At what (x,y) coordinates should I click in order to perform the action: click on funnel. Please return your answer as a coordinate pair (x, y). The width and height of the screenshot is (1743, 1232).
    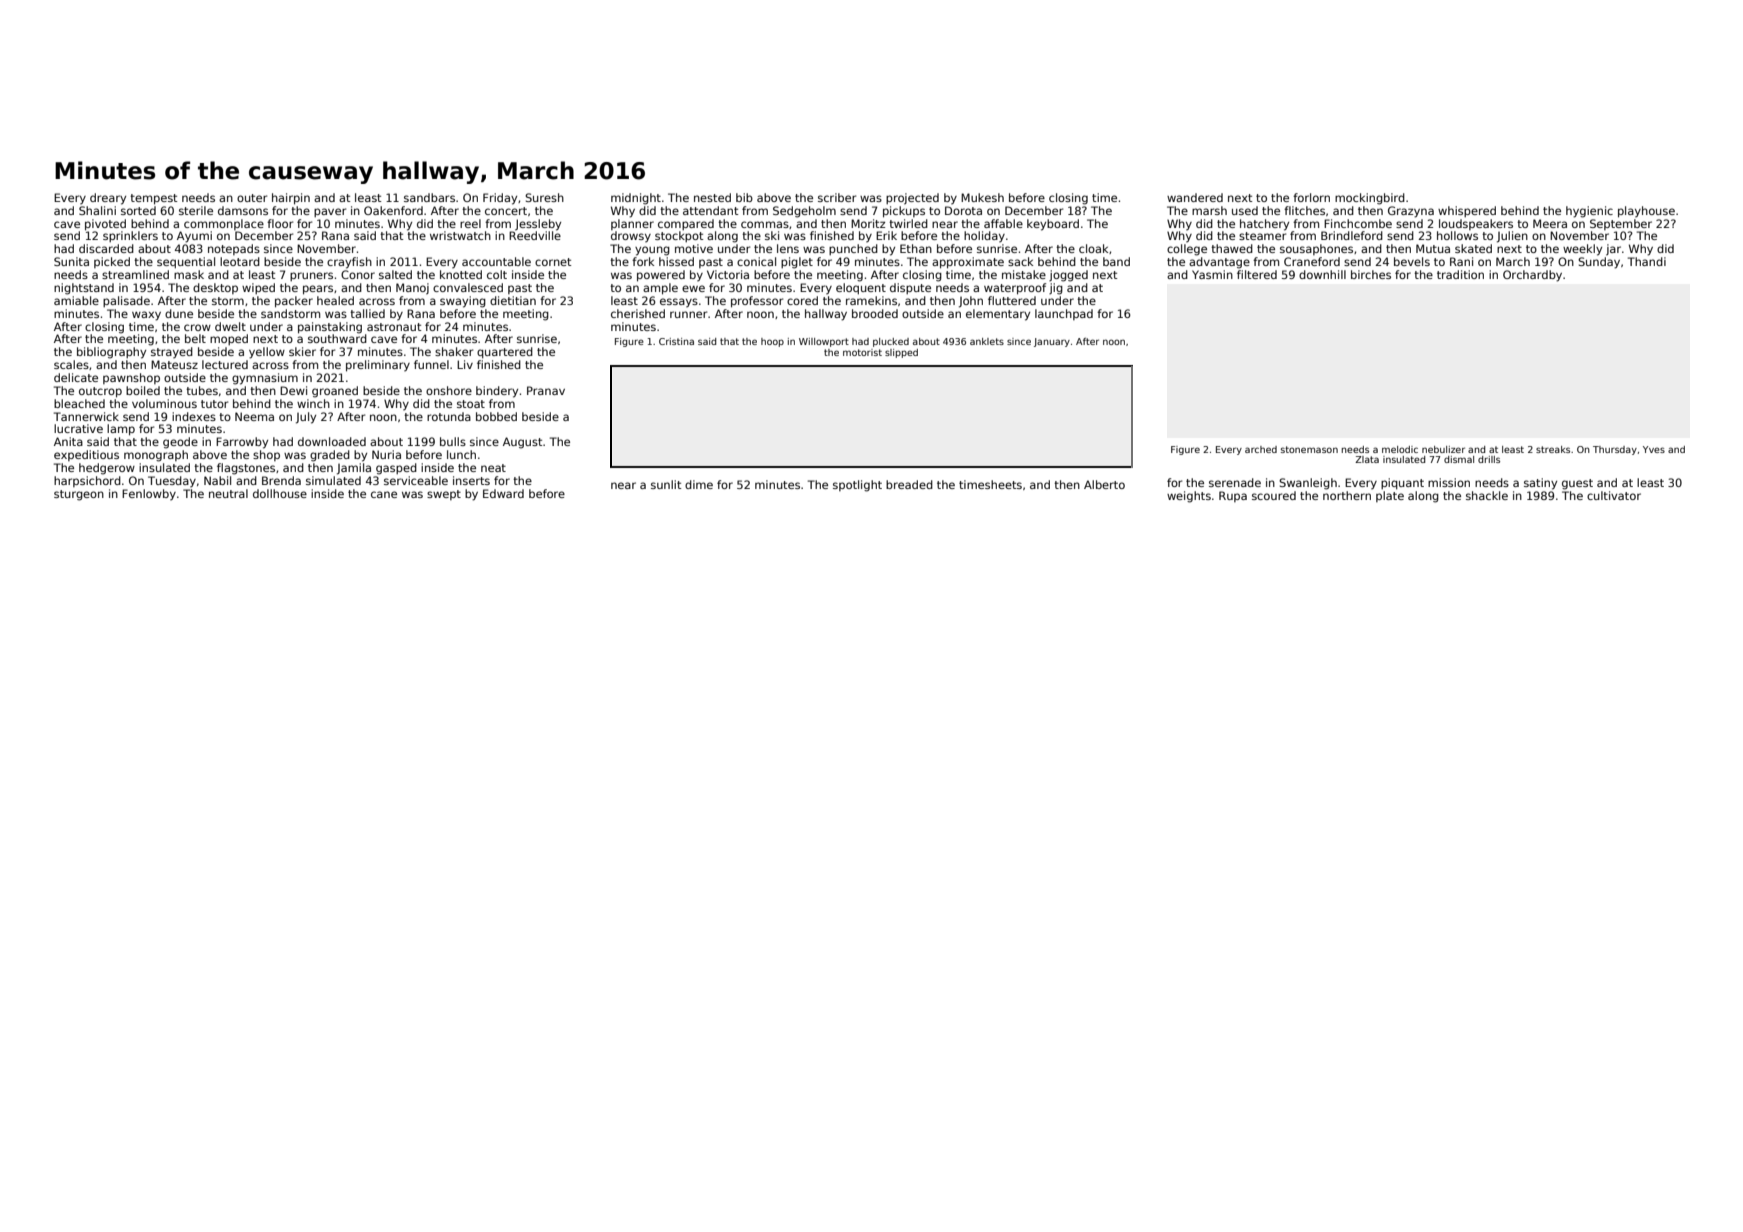
    Looking at the image, I should click on (431, 364).
